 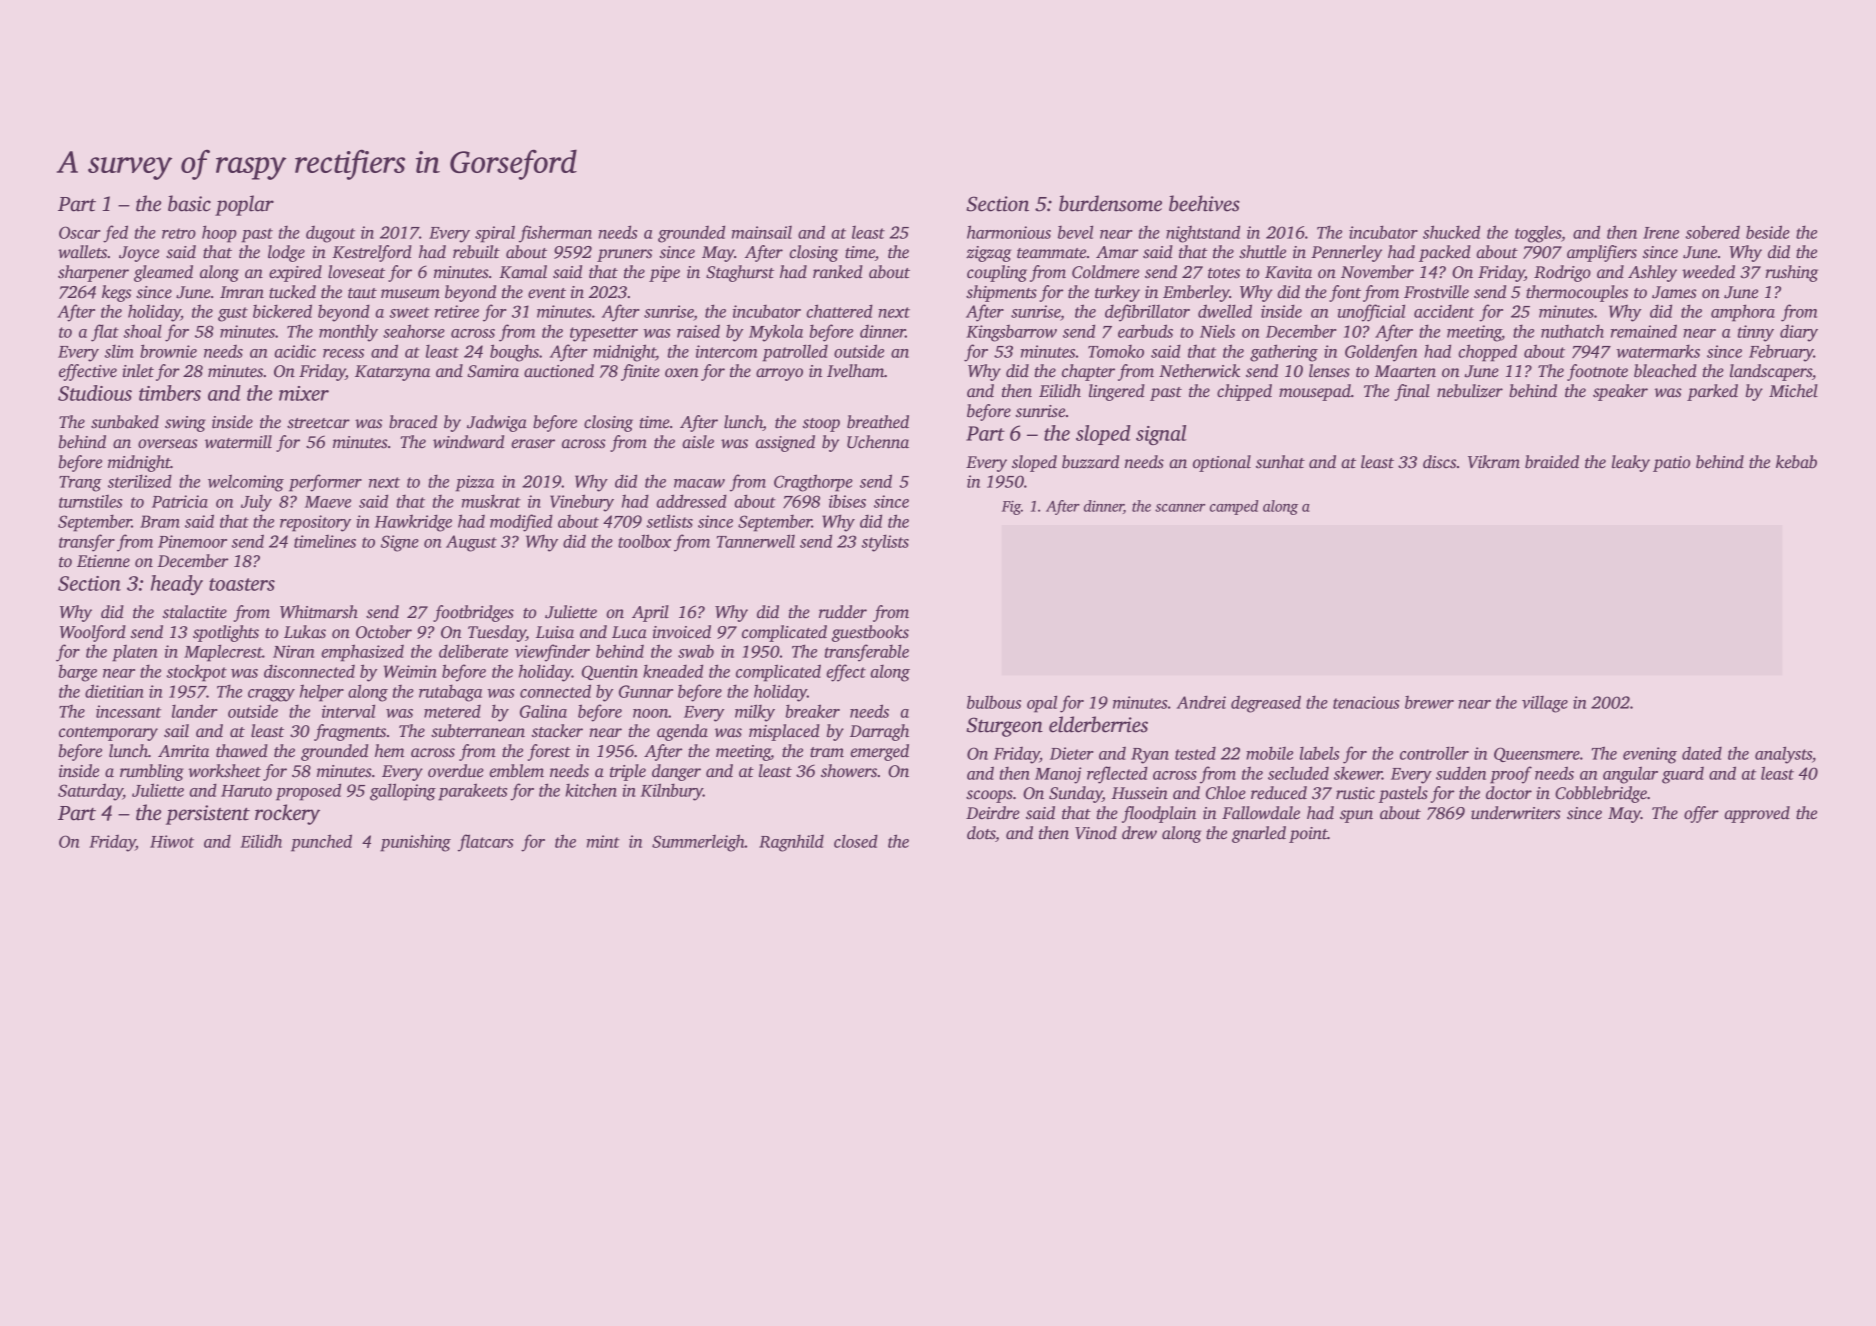 What do you see at coordinates (756, 541) in the screenshot?
I see `Tannerwell` at bounding box center [756, 541].
